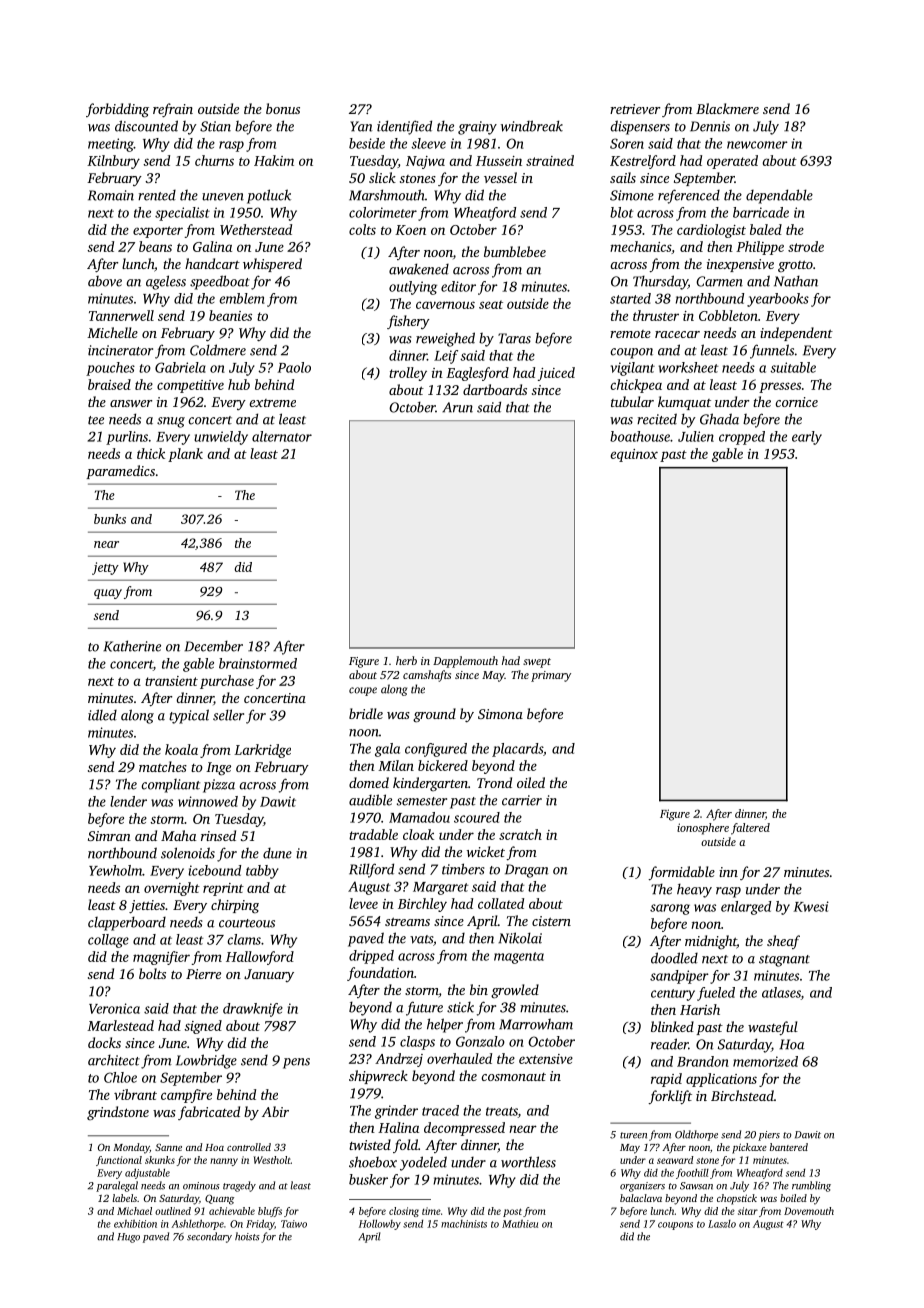 Image resolution: width=924 pixels, height=1308 pixels. Describe the element at coordinates (163, 766) in the screenshot. I see `matches` at that location.
